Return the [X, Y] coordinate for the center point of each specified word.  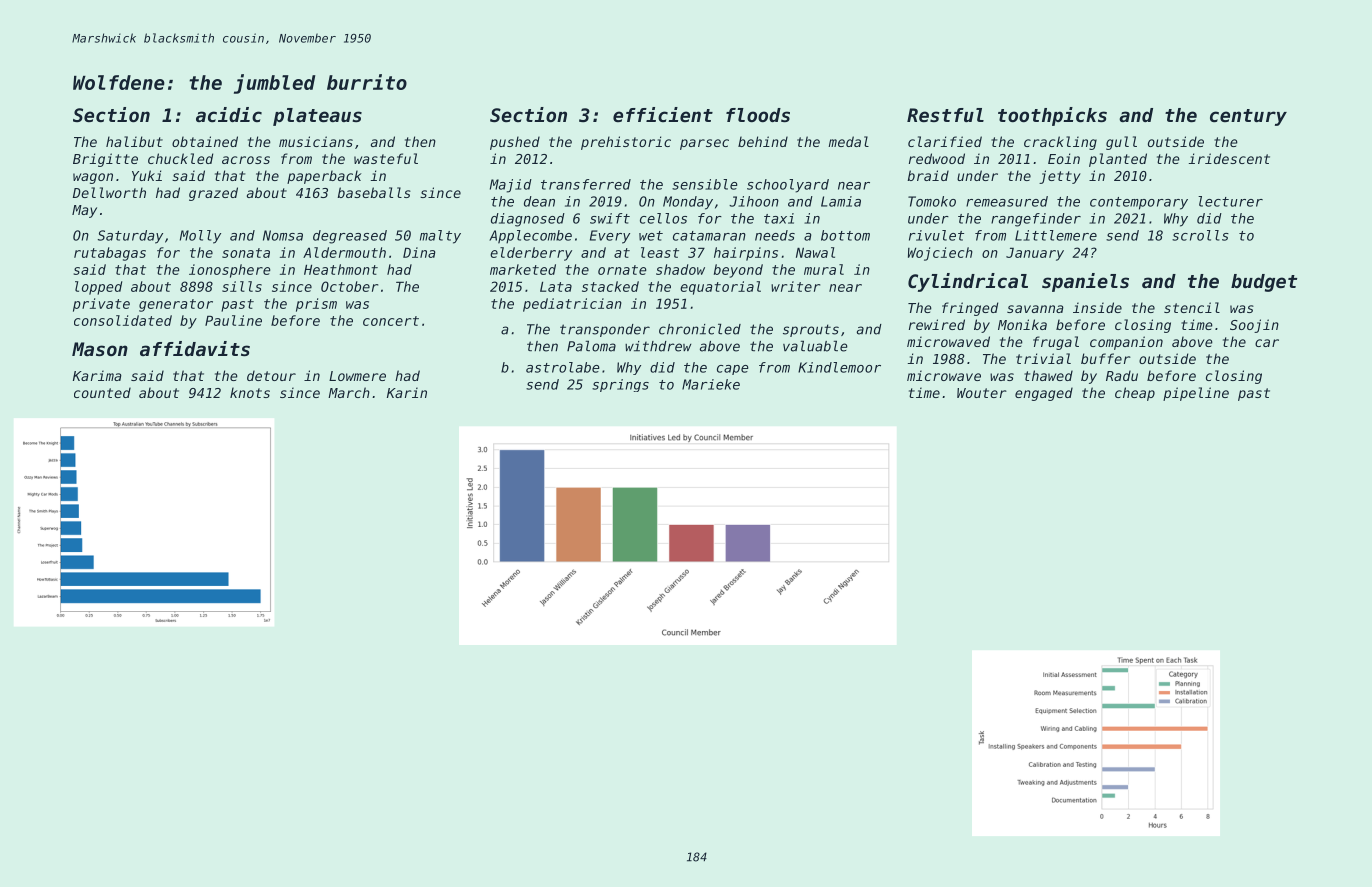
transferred [586, 184]
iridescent [1229, 158]
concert [391, 321]
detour [271, 375]
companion [1126, 343]
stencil [1192, 307]
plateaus [317, 117]
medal [849, 141]
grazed [213, 194]
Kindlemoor [839, 367]
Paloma [591, 346]
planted [1118, 160]
